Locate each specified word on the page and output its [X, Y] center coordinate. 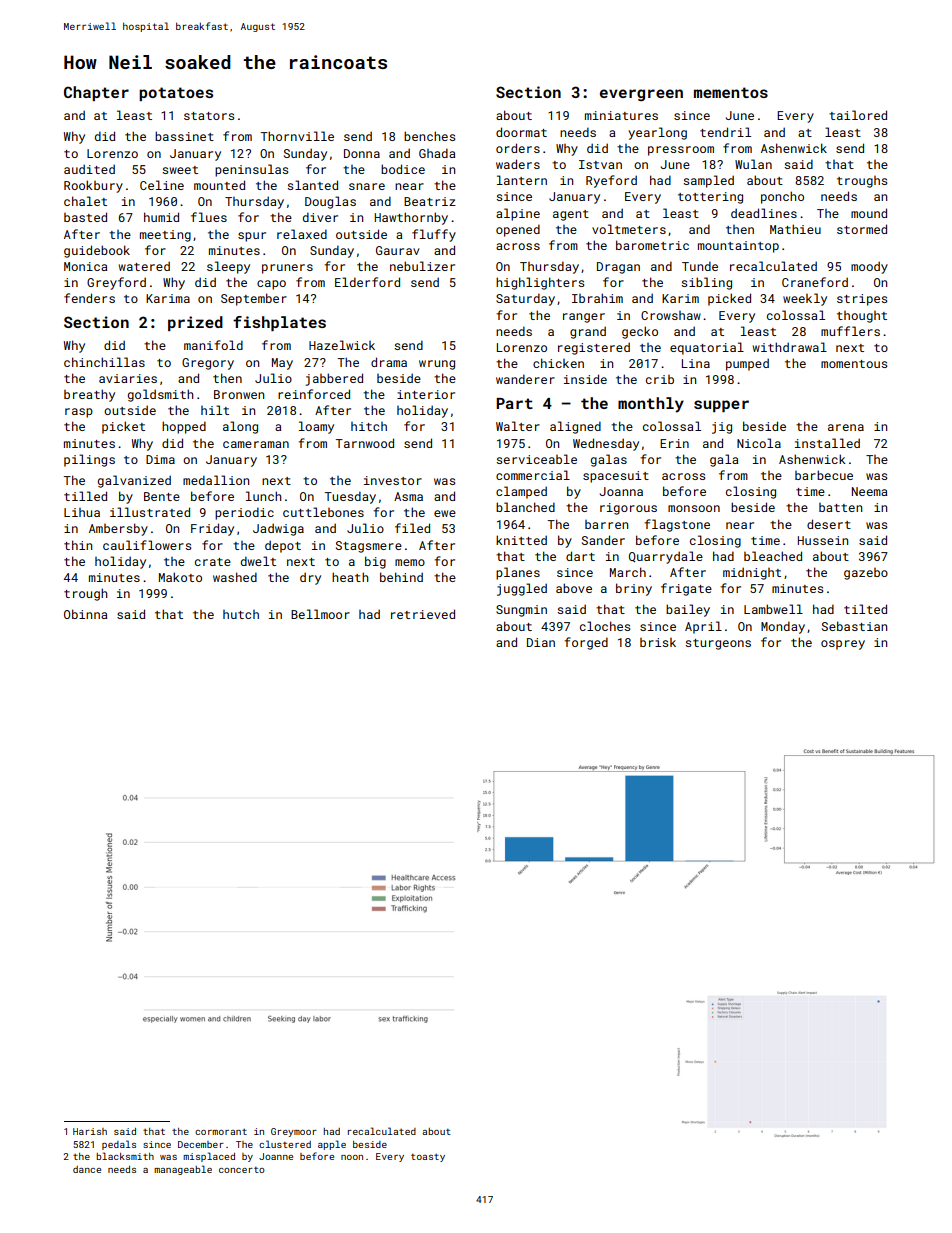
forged [586, 643]
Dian [541, 642]
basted [85, 217]
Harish [90, 1131]
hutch [241, 614]
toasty [428, 1157]
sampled [709, 181]
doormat [521, 132]
